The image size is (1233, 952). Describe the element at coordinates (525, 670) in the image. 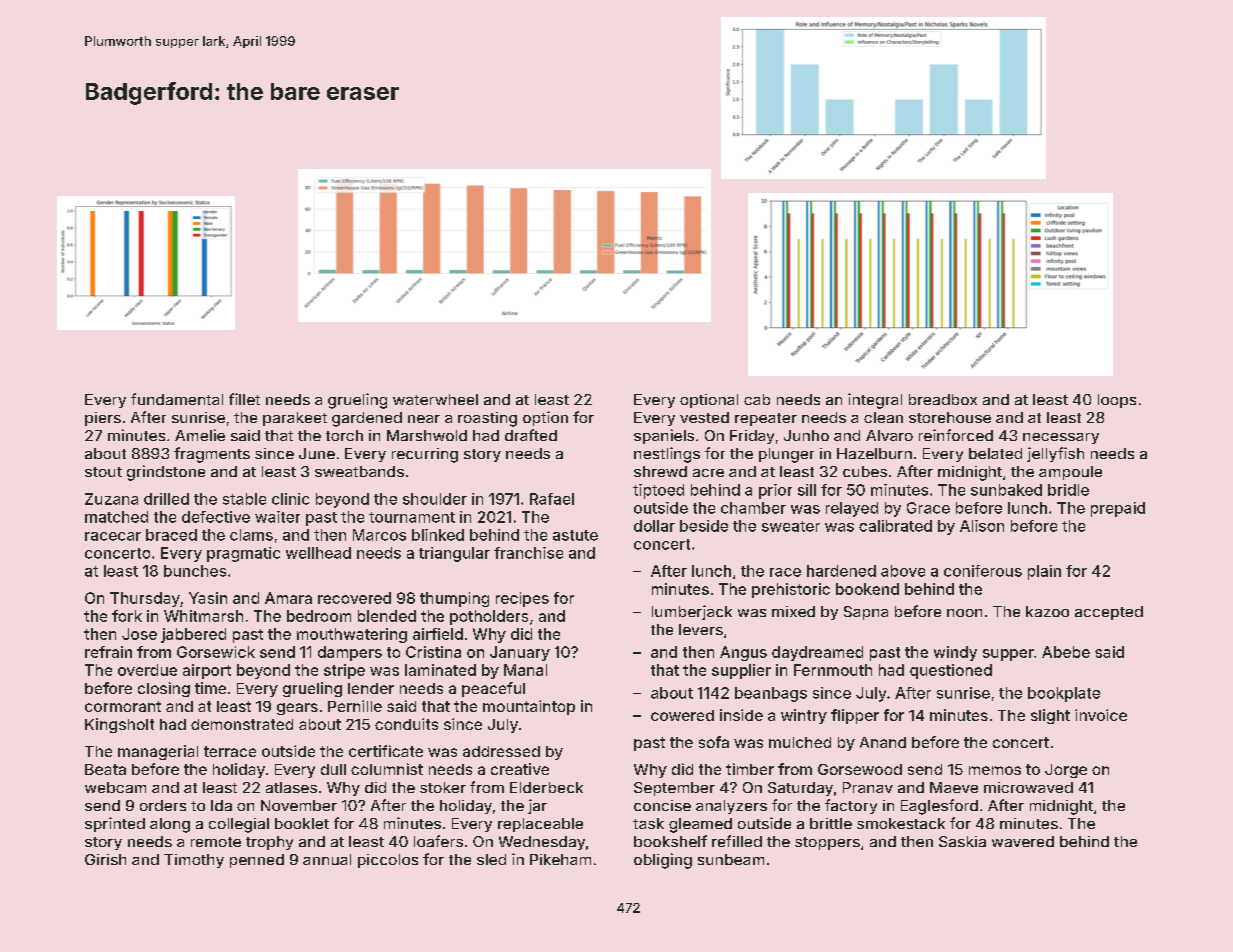

I see `Manal` at that location.
